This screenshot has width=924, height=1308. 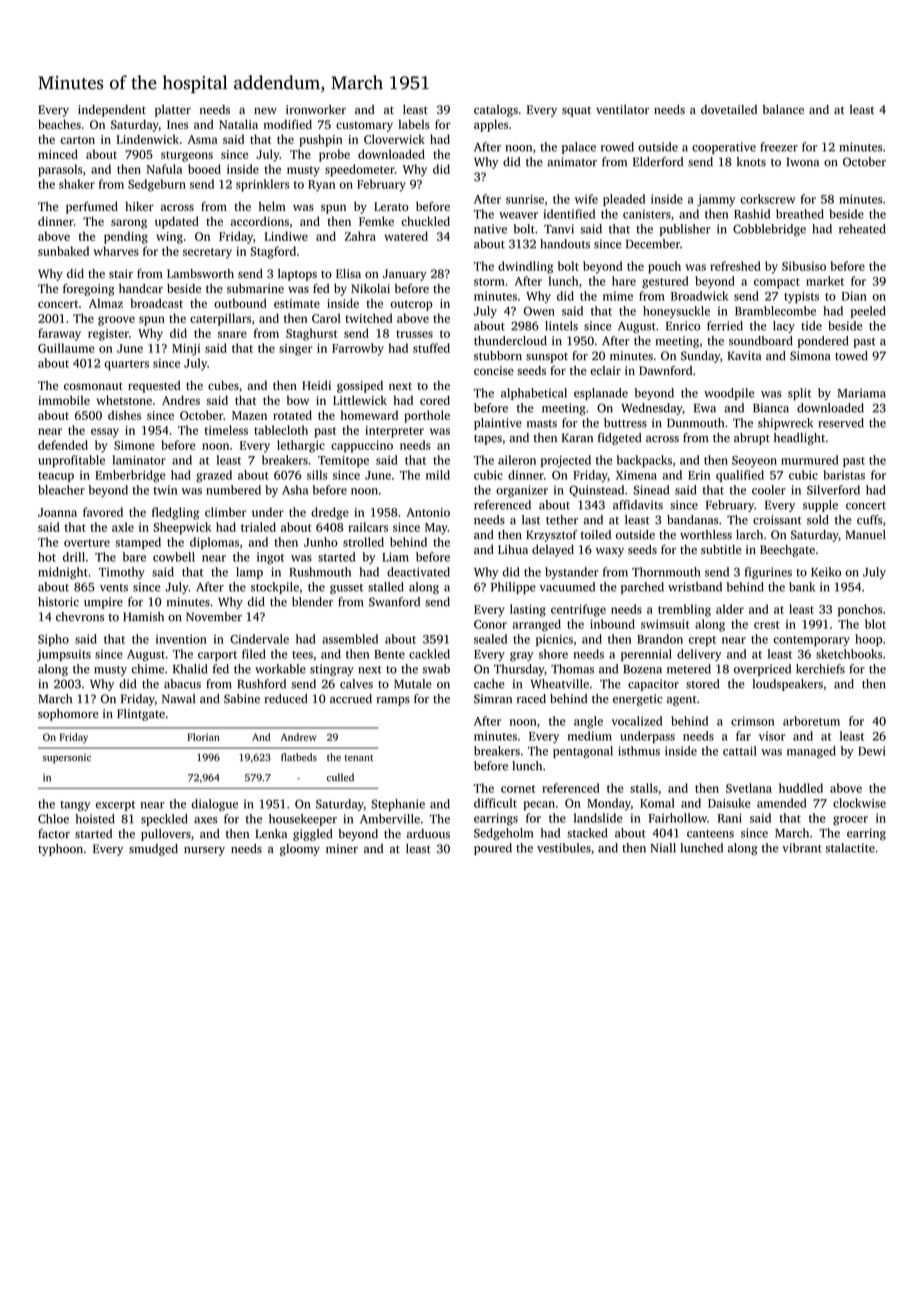 I want to click on arduous, so click(x=428, y=834).
